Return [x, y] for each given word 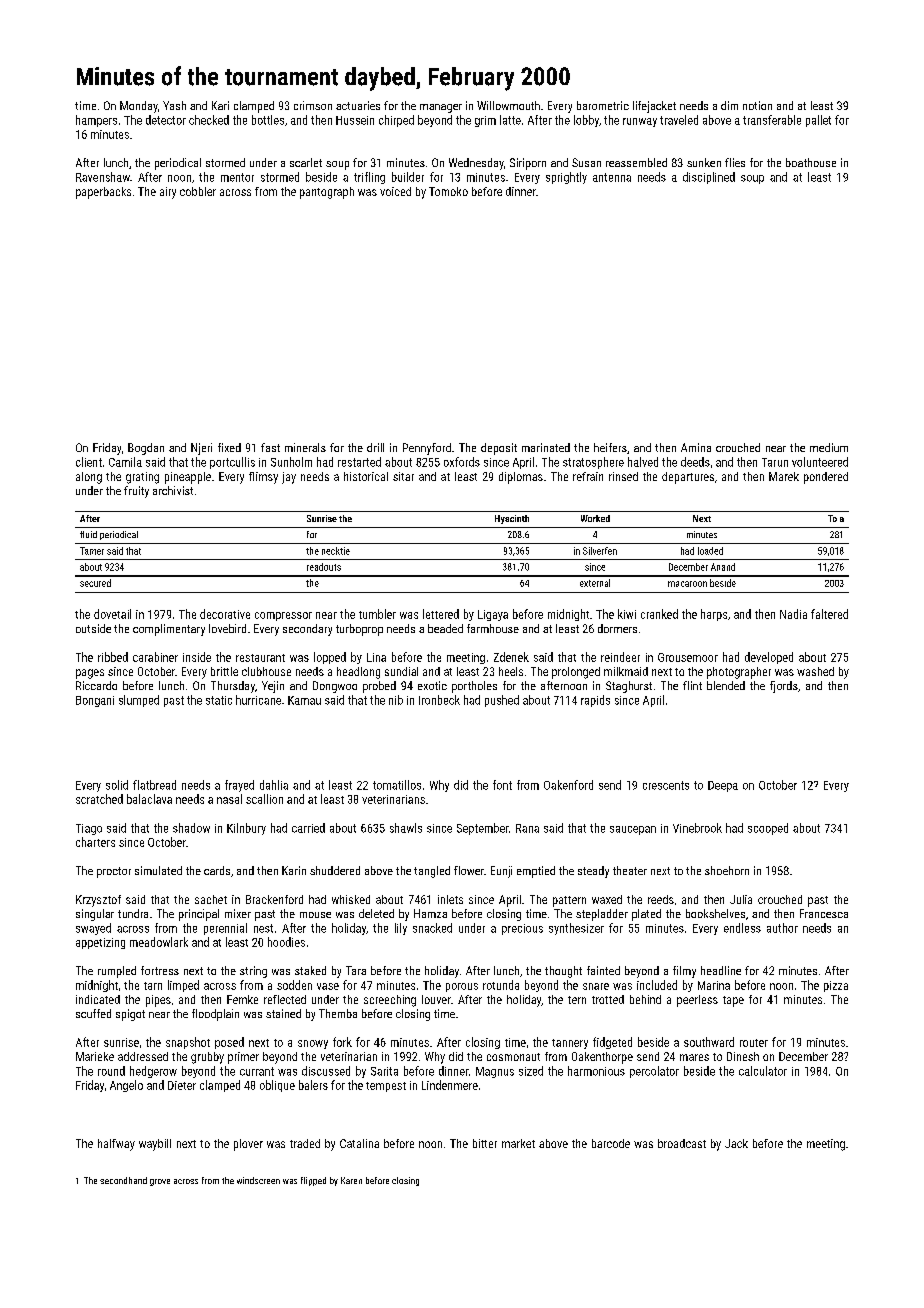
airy [168, 193]
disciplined [709, 178]
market [518, 1143]
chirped [396, 121]
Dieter [182, 1085]
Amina [696, 447]
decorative [225, 614]
